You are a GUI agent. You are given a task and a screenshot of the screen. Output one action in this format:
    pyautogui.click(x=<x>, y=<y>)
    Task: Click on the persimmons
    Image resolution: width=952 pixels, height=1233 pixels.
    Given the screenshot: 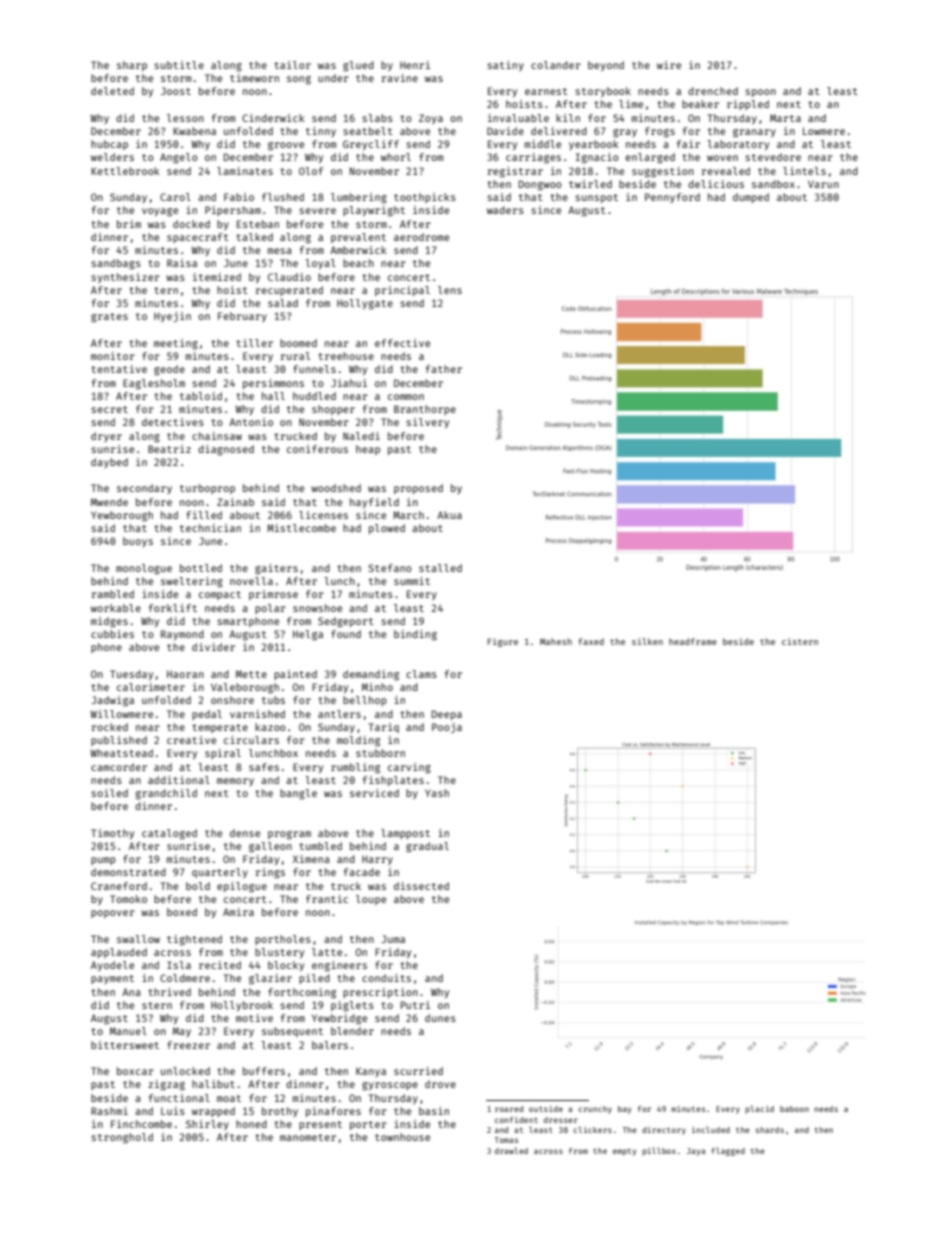 What is the action you would take?
    pyautogui.click(x=273, y=384)
